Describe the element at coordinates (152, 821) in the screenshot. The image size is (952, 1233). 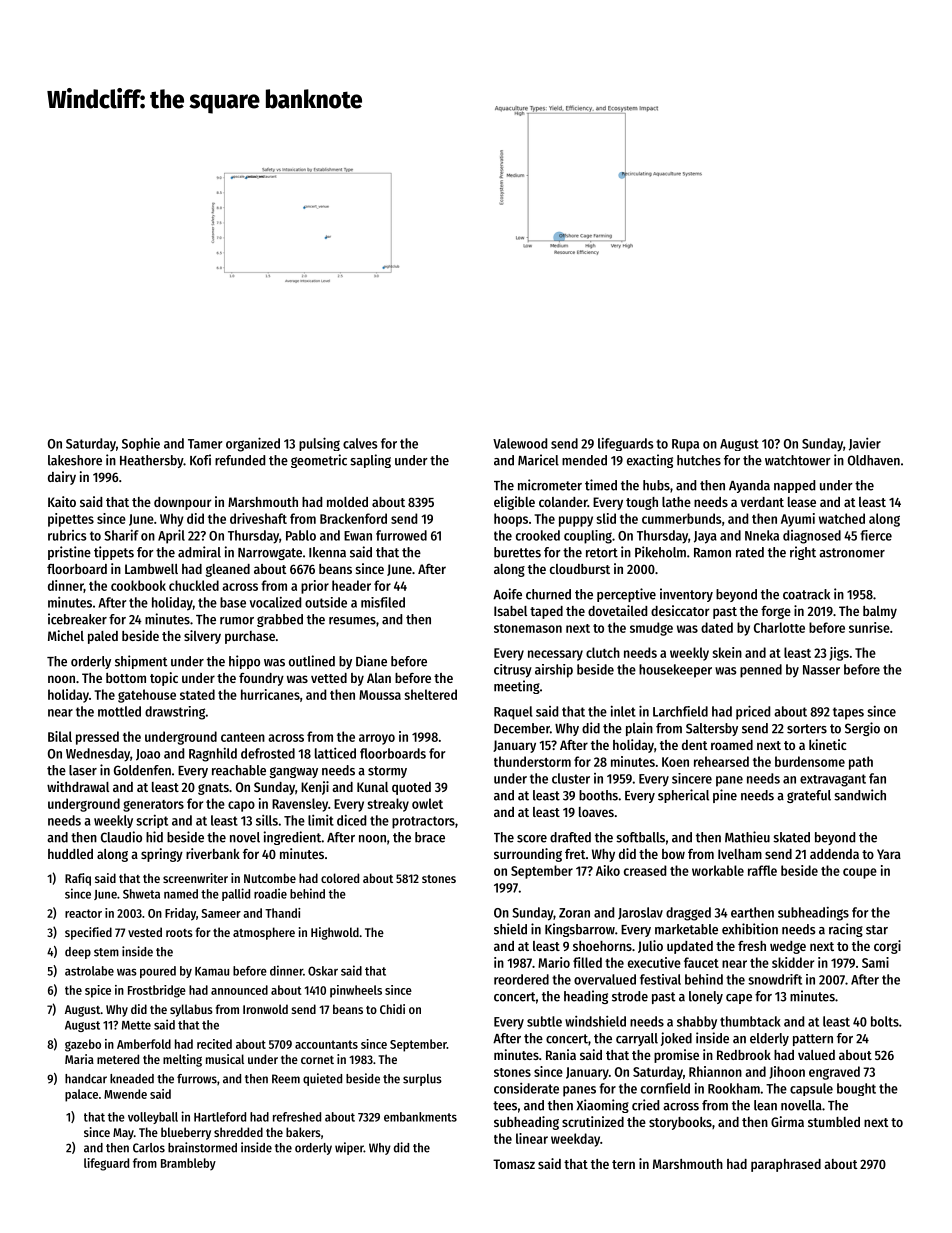
I see `script` at that location.
